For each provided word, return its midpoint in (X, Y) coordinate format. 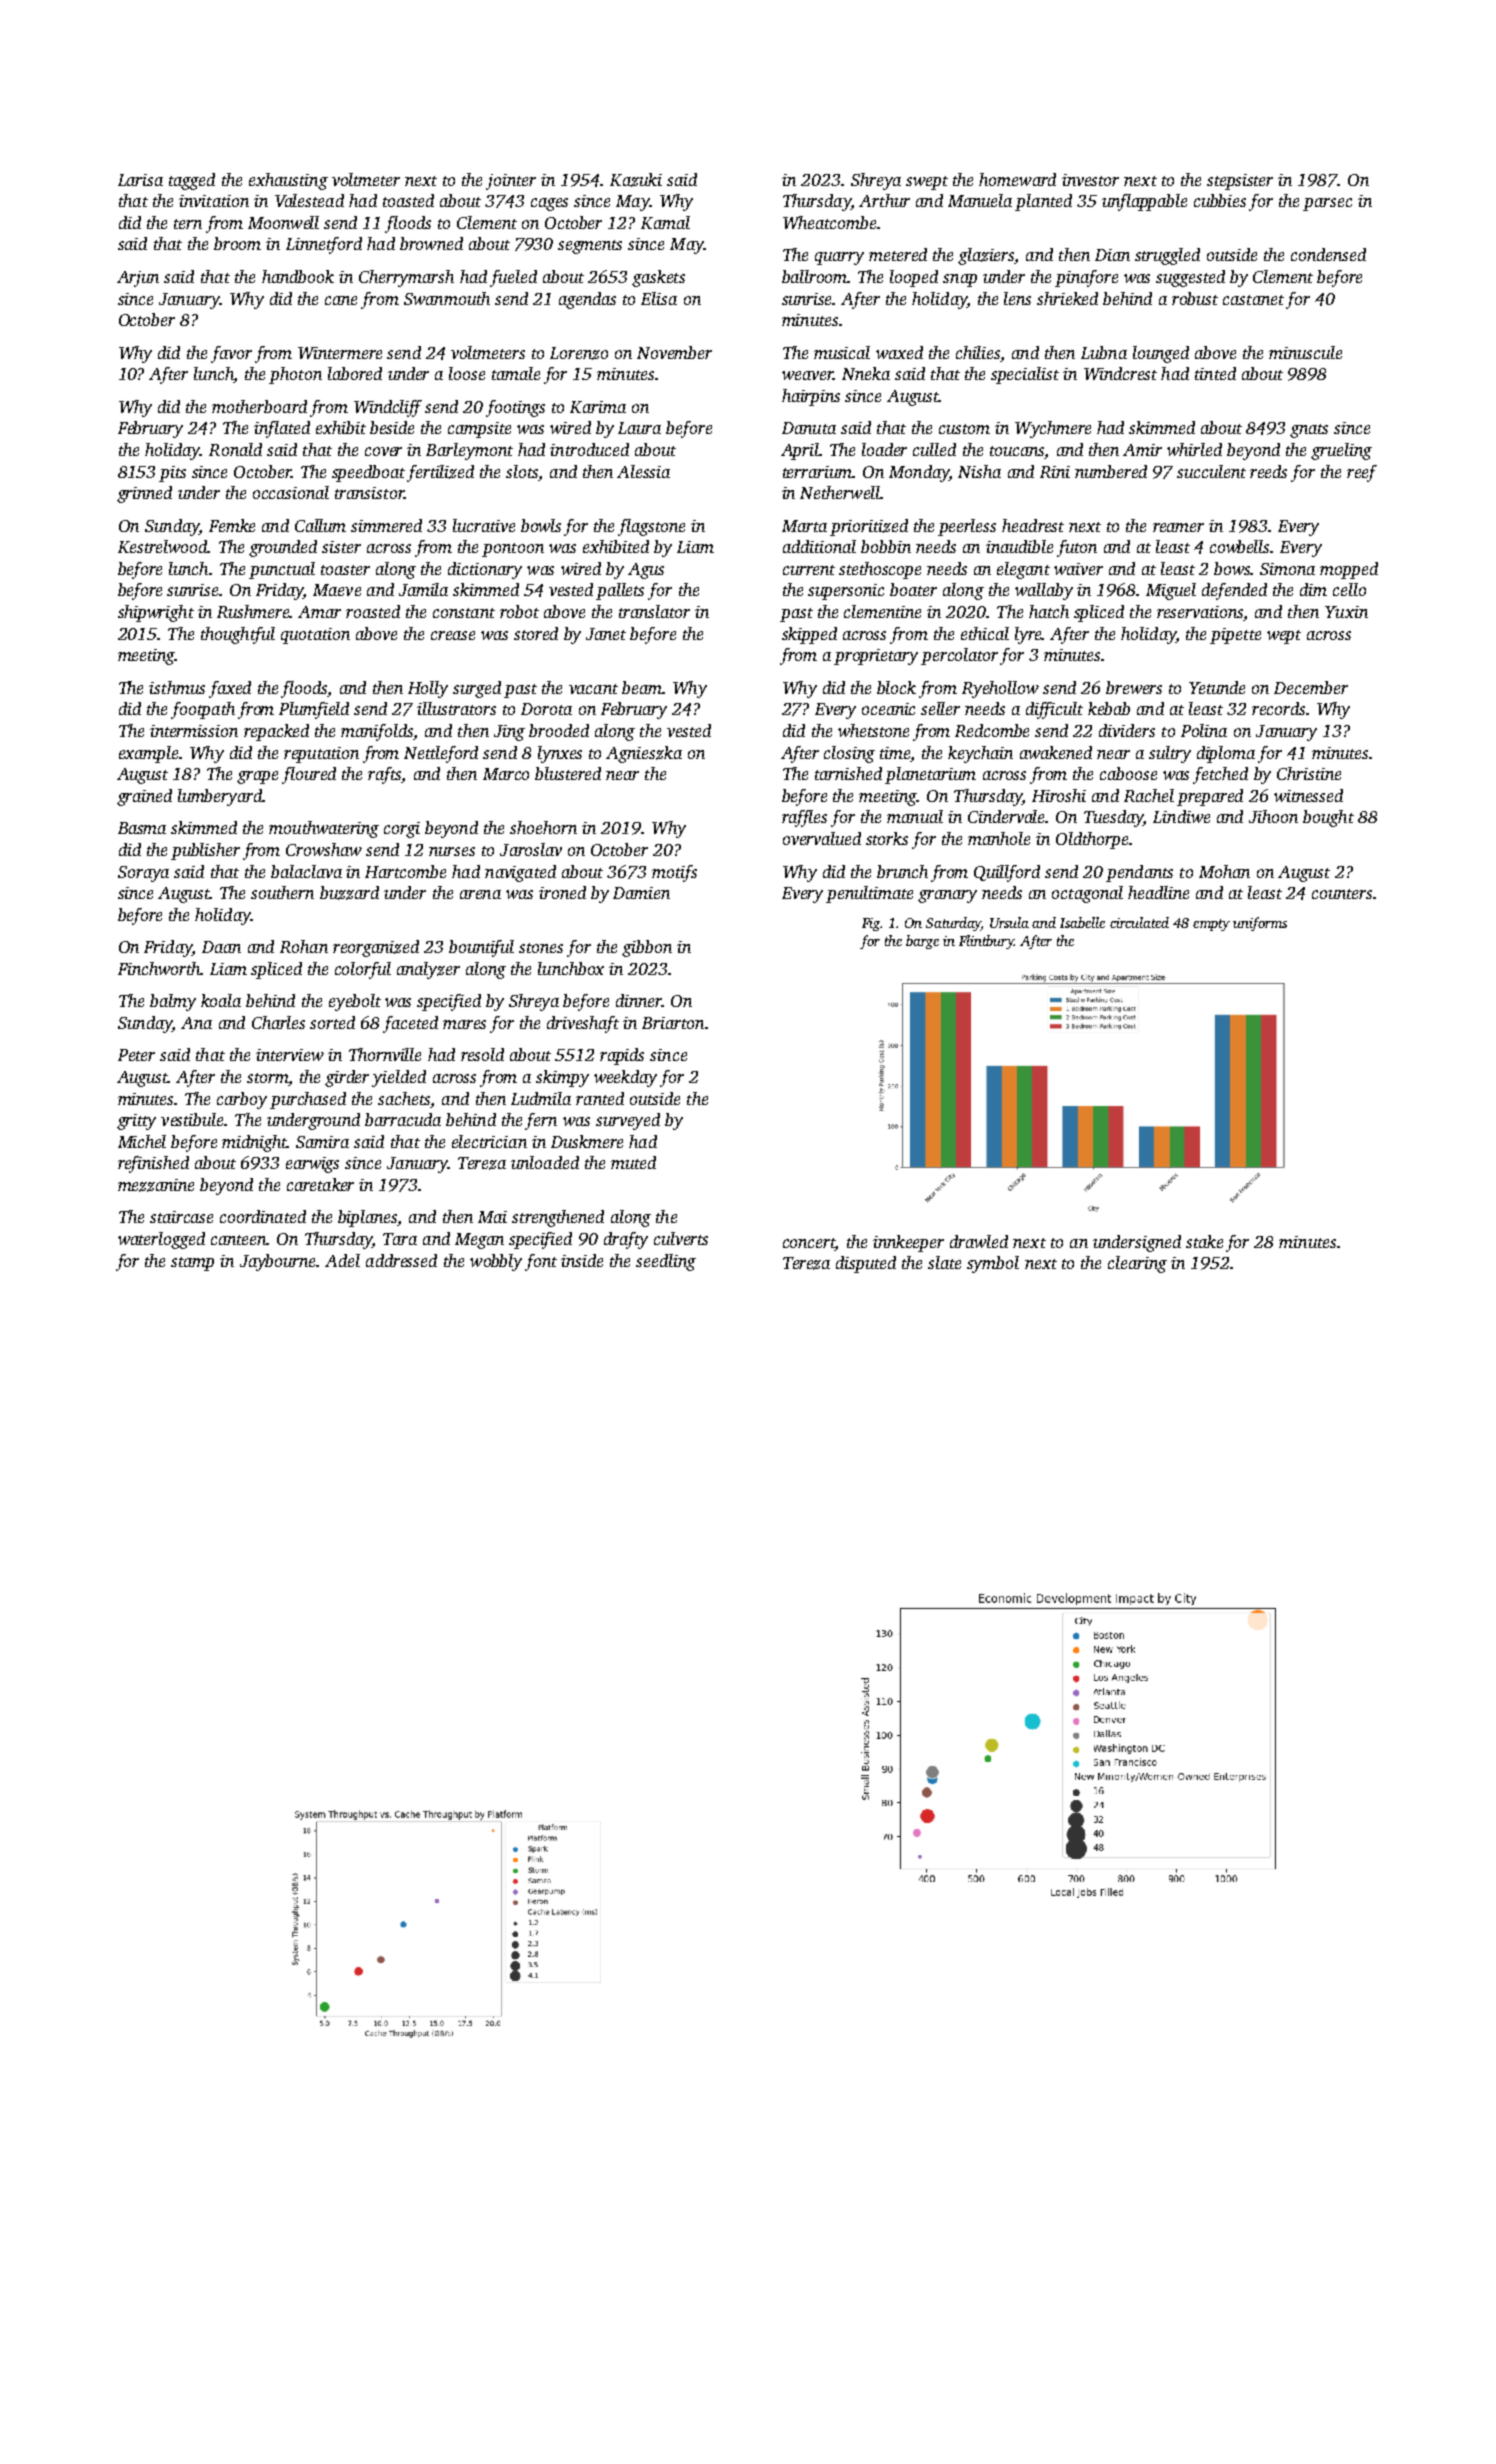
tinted (1215, 373)
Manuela (980, 200)
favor (231, 354)
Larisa (140, 180)
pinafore (1086, 278)
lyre (1028, 635)
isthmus (177, 687)
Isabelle (1082, 922)
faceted (410, 1024)
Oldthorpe (1092, 840)
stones (541, 948)
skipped (809, 635)
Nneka (866, 373)
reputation (321, 755)
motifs (674, 873)
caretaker (320, 1184)
